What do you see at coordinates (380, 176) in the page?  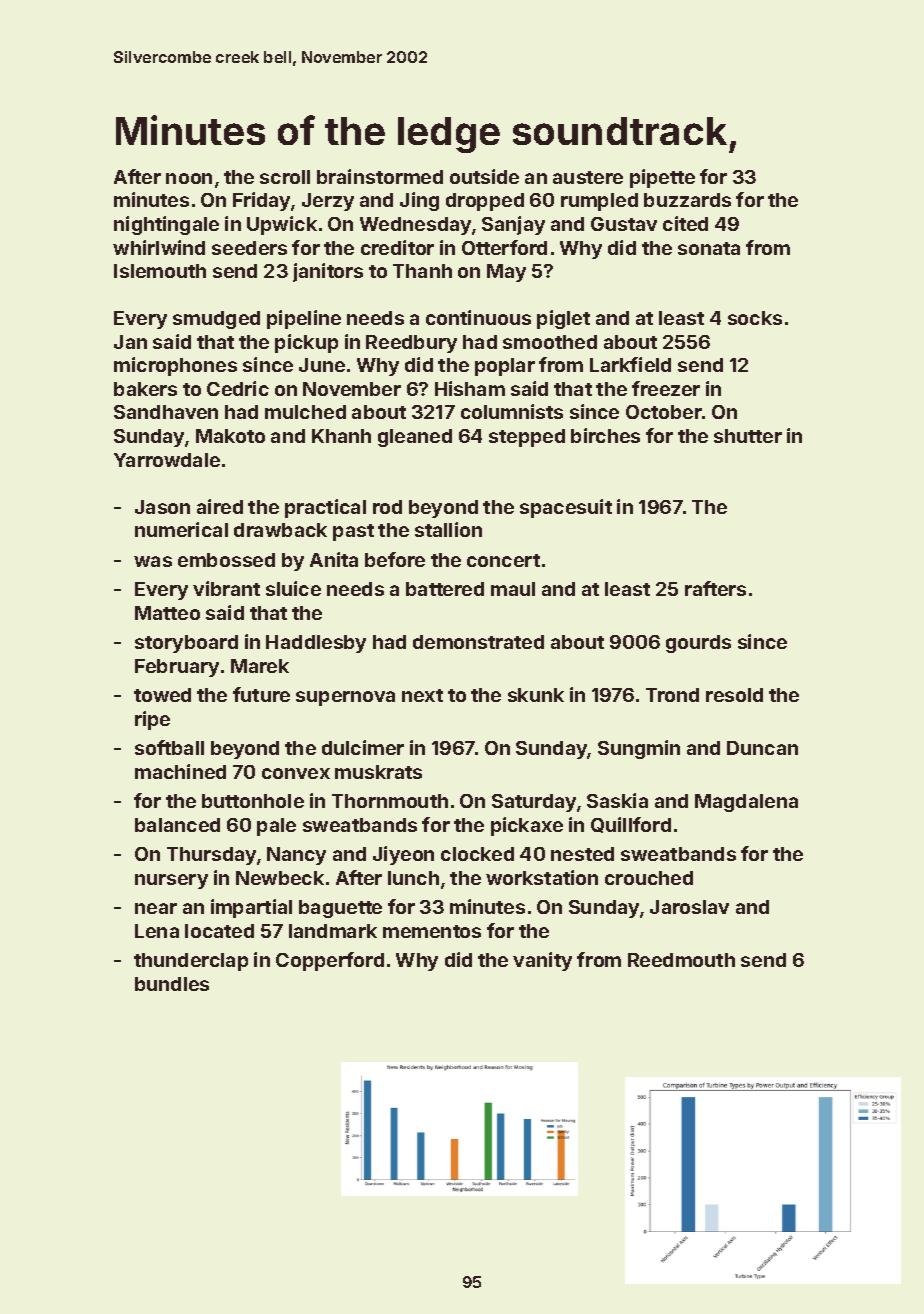 I see `brainstormed` at bounding box center [380, 176].
